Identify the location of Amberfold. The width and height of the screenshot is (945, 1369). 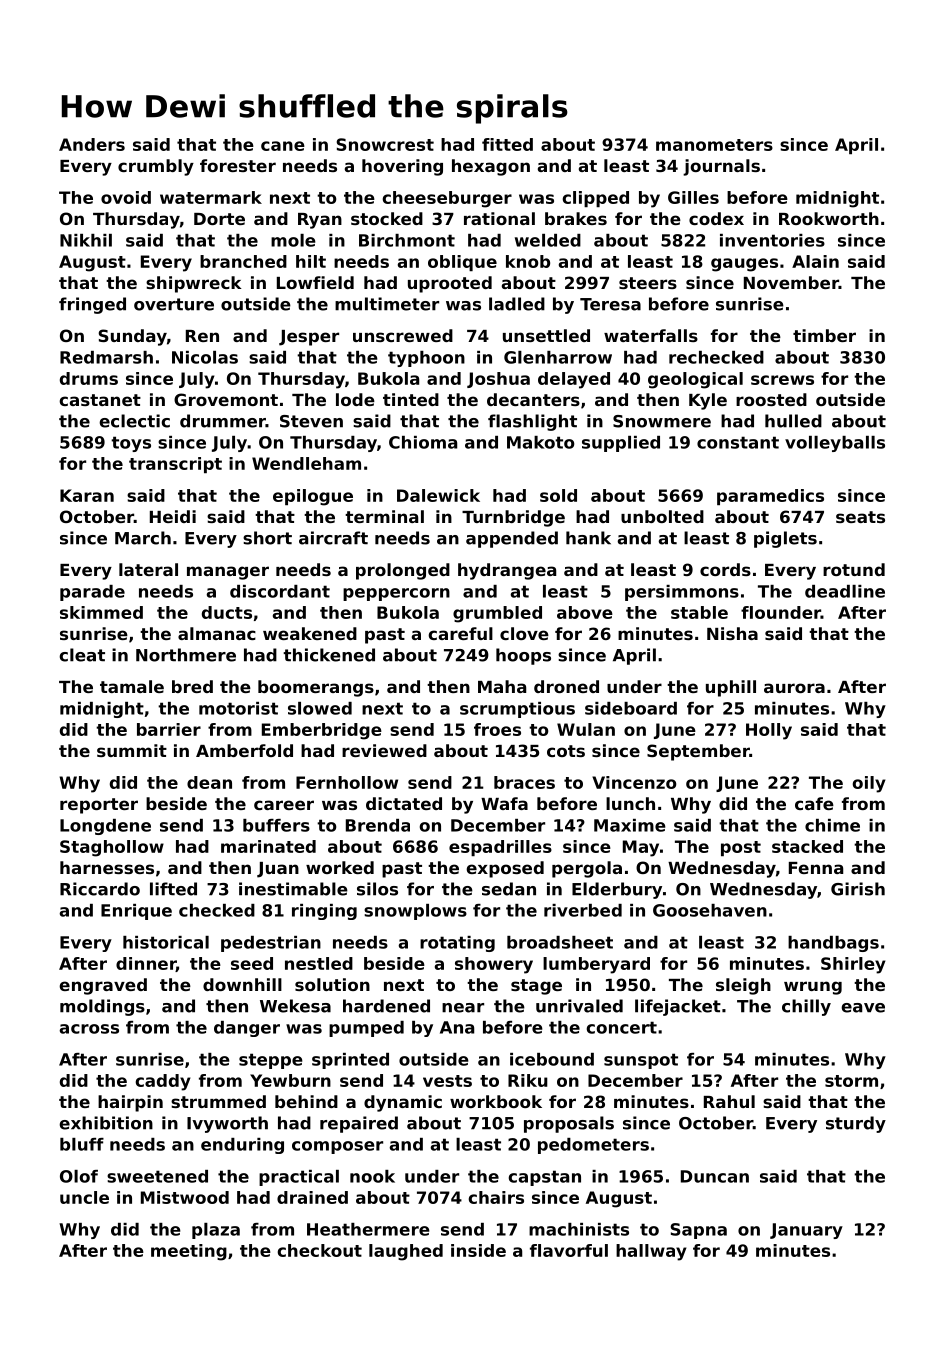
(244, 750).
